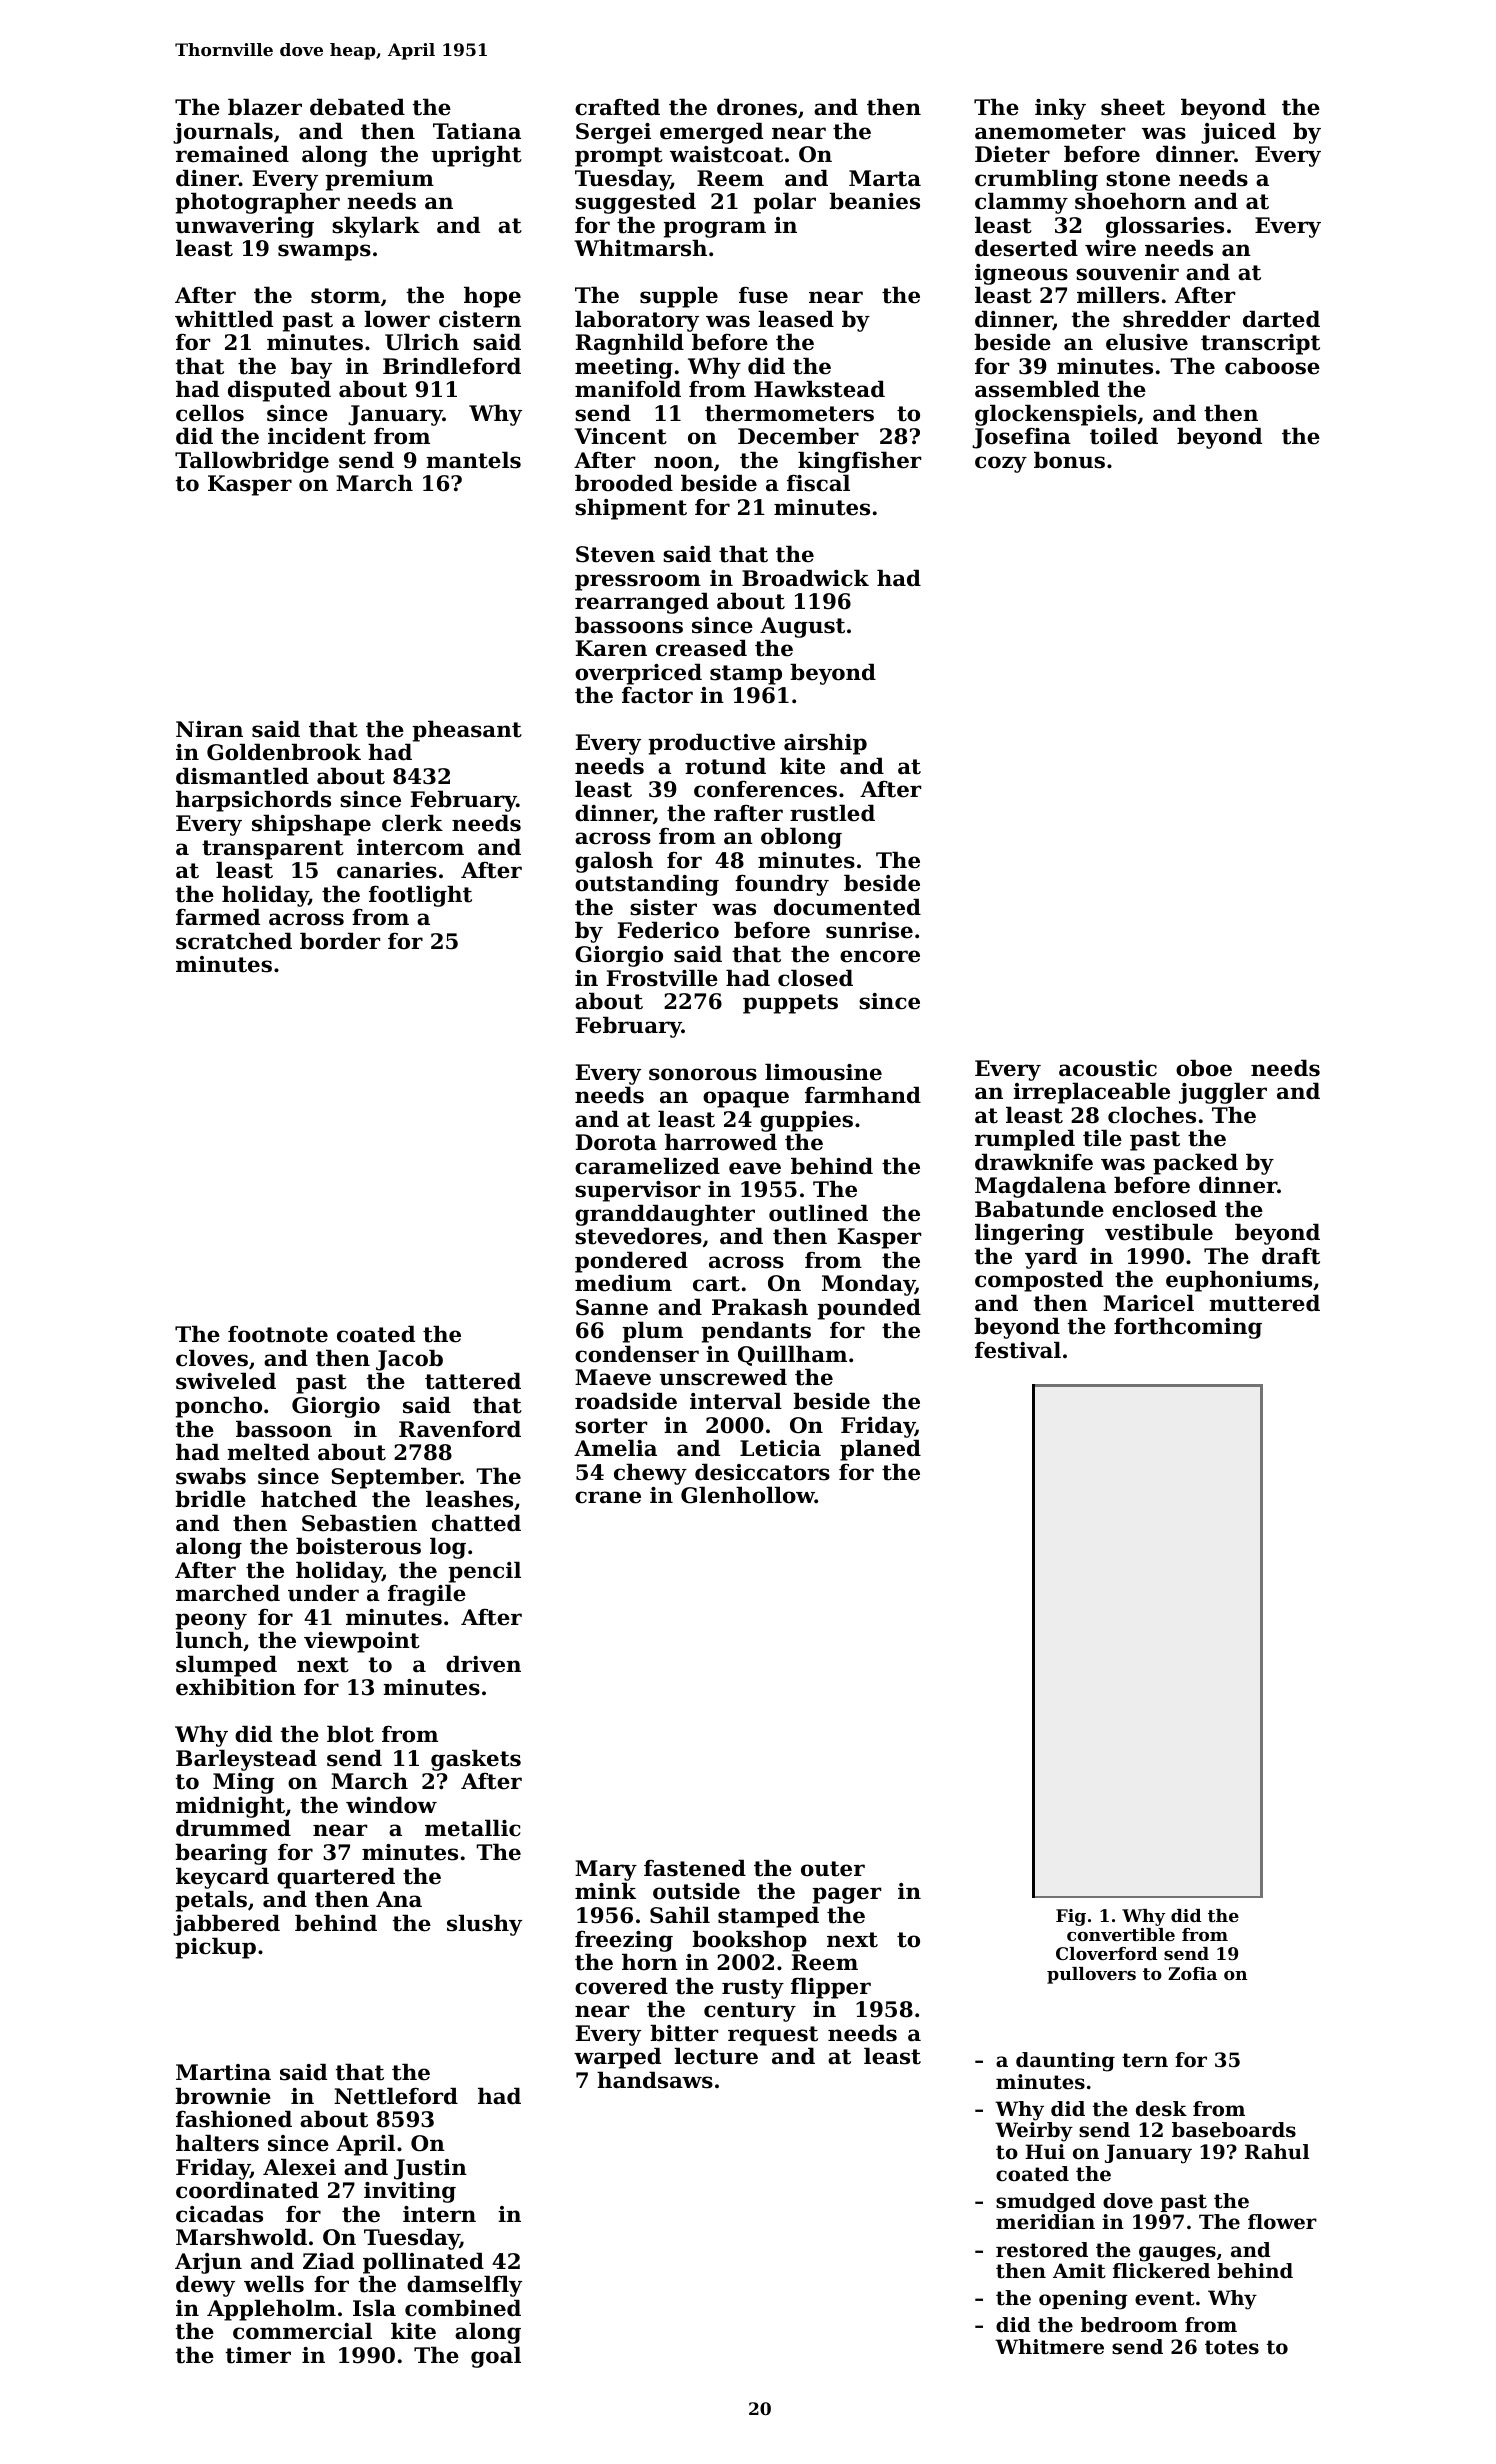 The height and width of the screenshot is (2464, 1496). Describe the element at coordinates (765, 789) in the screenshot. I see `conferences` at that location.
